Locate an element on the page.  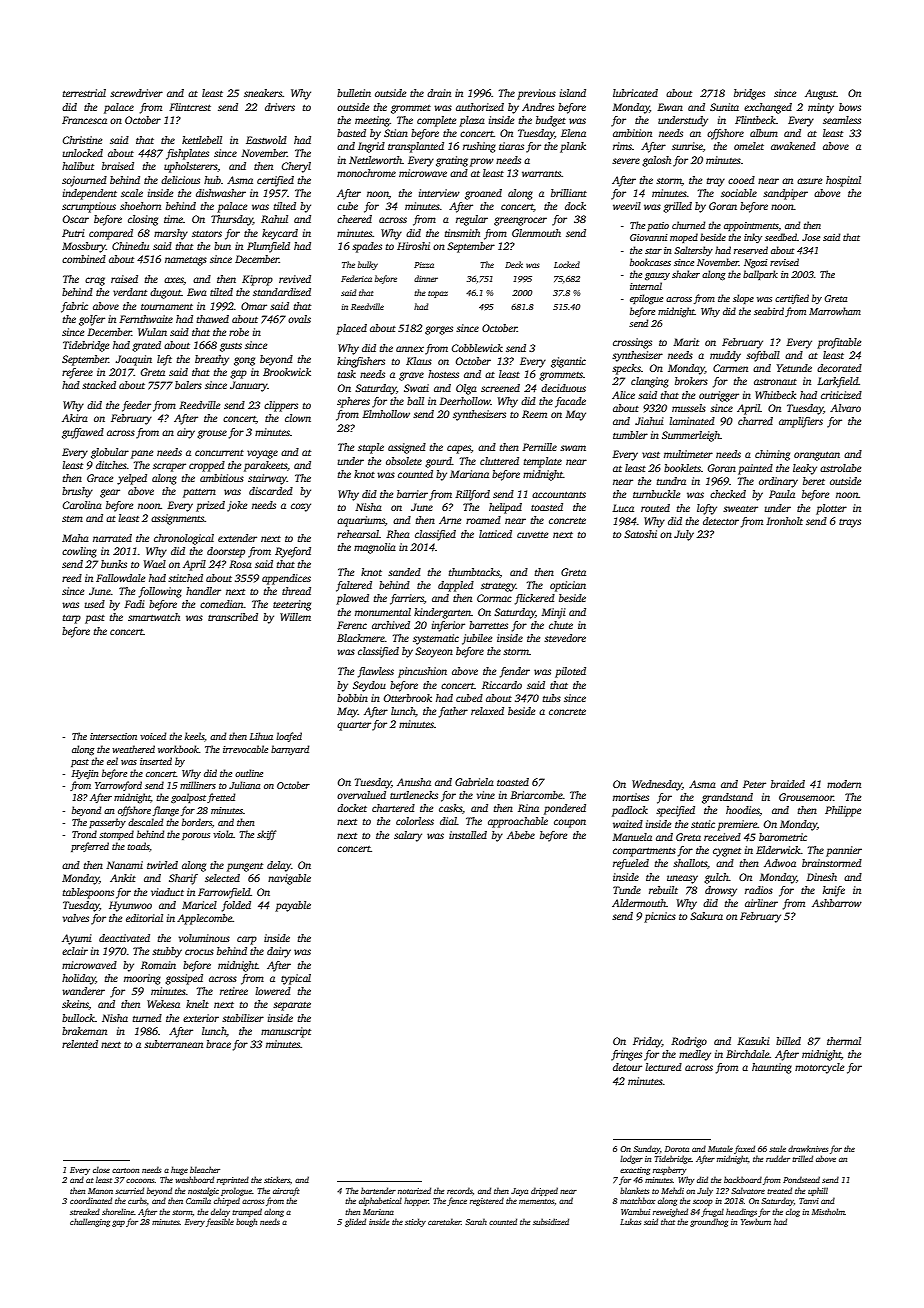
subsidized is located at coordinates (551, 1221).
